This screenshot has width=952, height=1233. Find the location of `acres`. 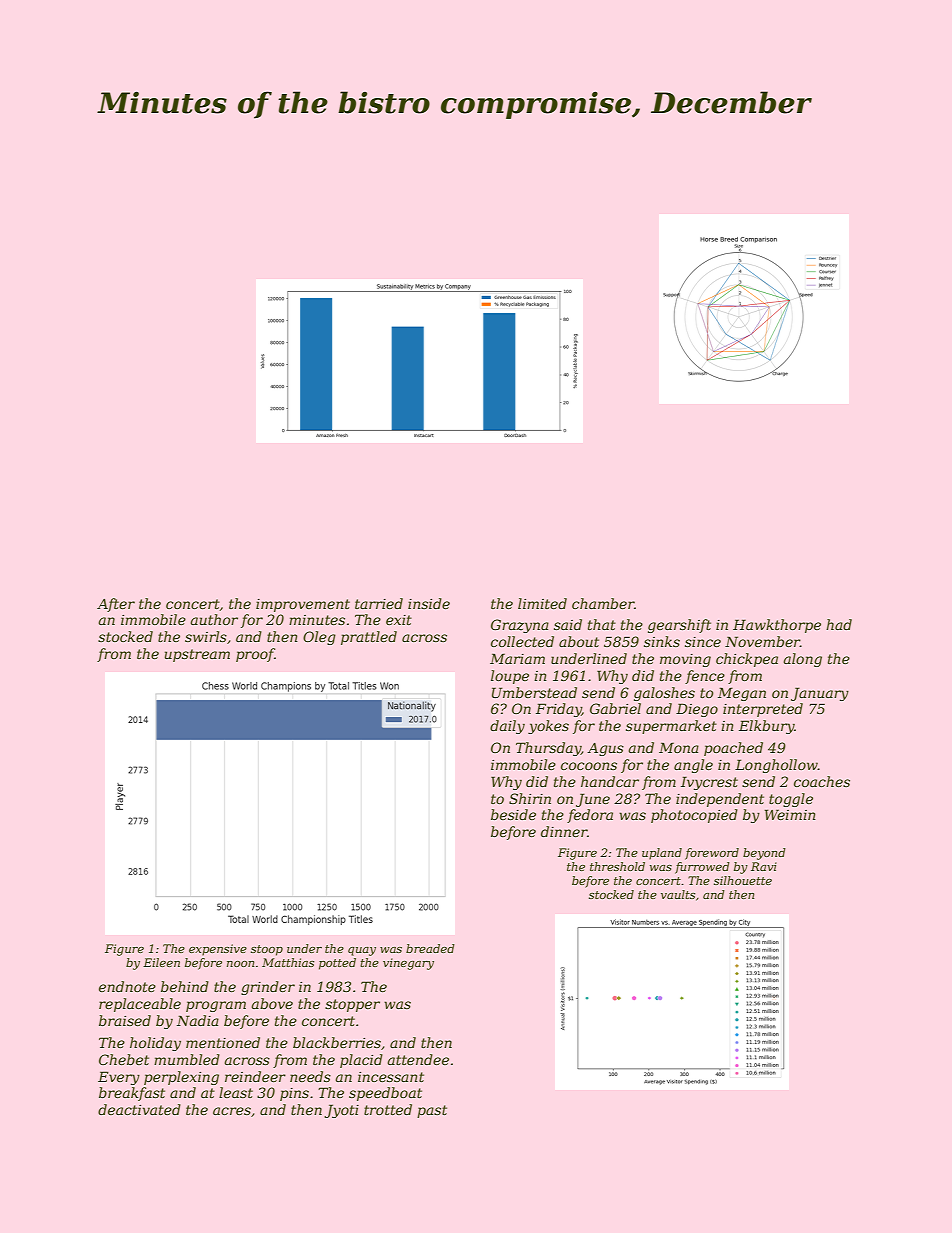

acres is located at coordinates (232, 1111).
